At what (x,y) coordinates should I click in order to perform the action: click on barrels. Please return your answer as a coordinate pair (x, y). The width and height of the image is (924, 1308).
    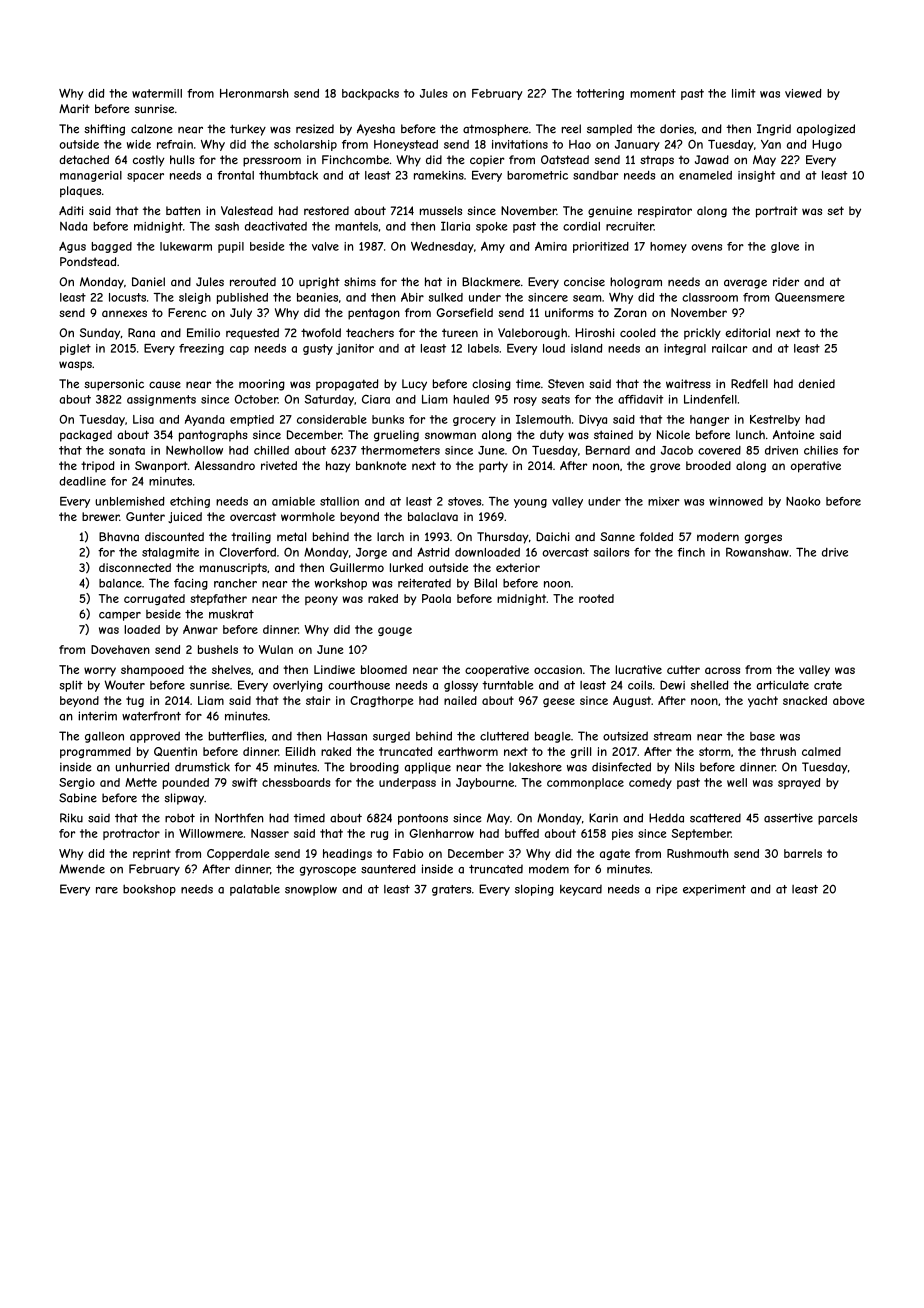
    Looking at the image, I should click on (803, 853).
